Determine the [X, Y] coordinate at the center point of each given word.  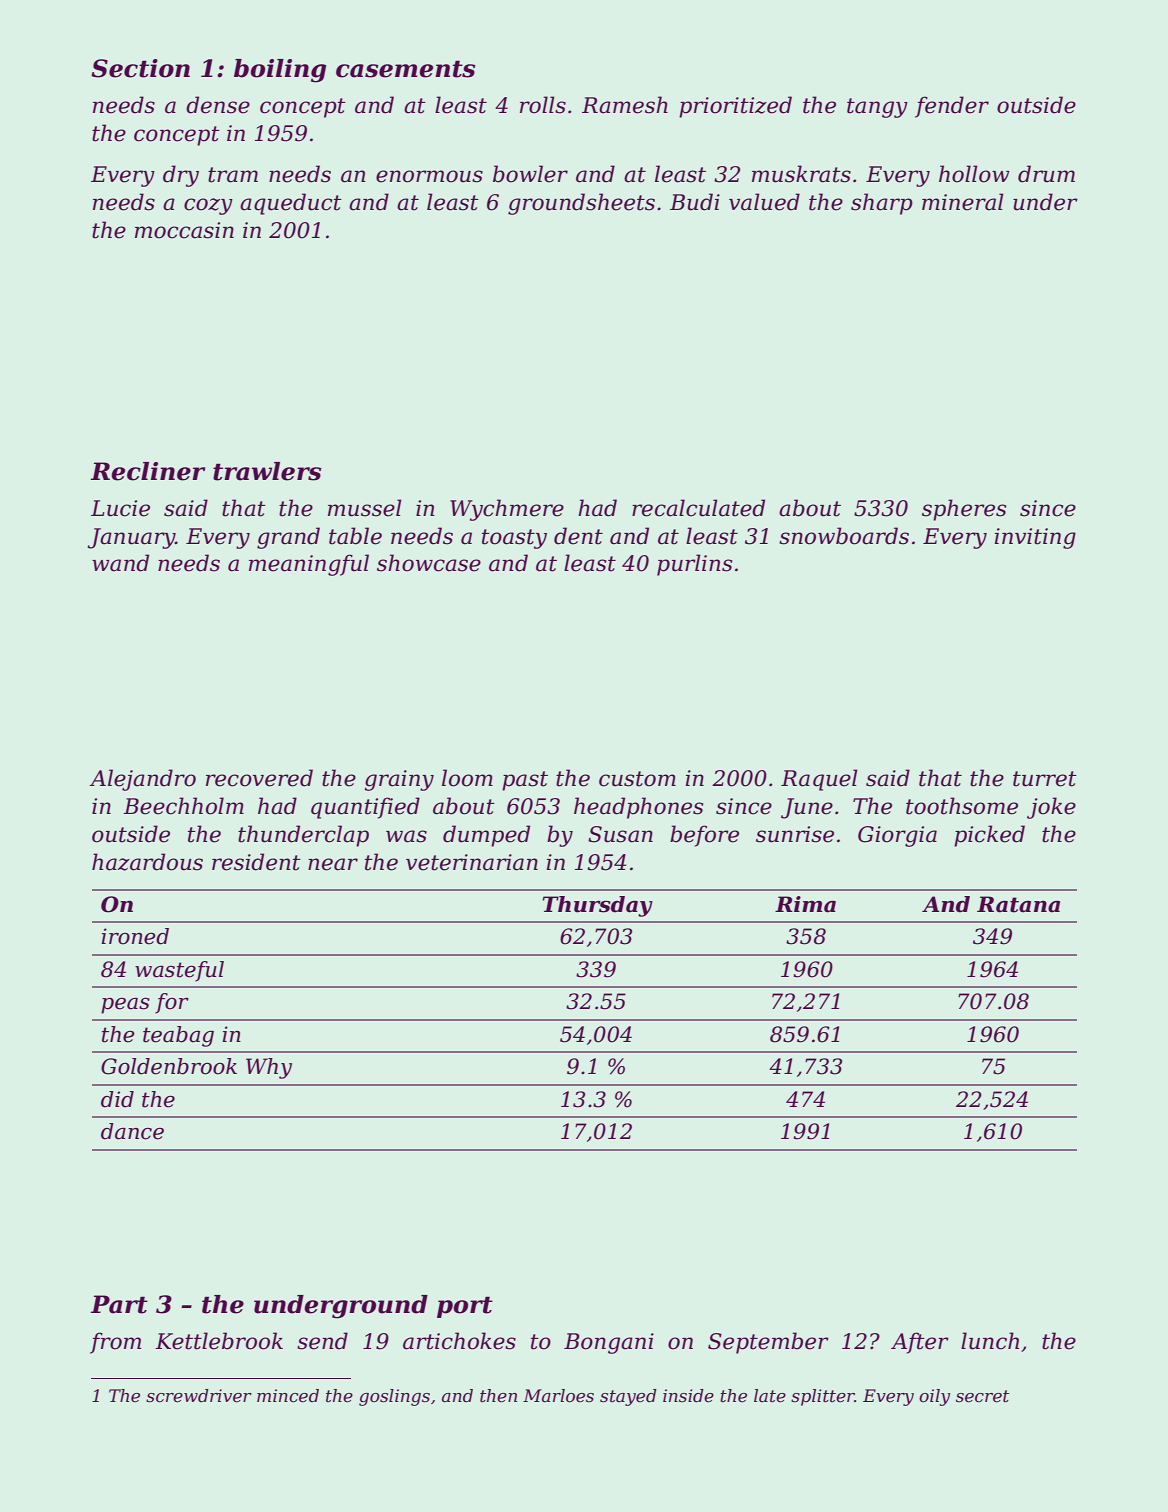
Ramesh [625, 105]
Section [140, 68]
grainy [399, 780]
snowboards [844, 536]
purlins [694, 565]
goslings [394, 1397]
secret [982, 1396]
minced [288, 1396]
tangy [877, 108]
